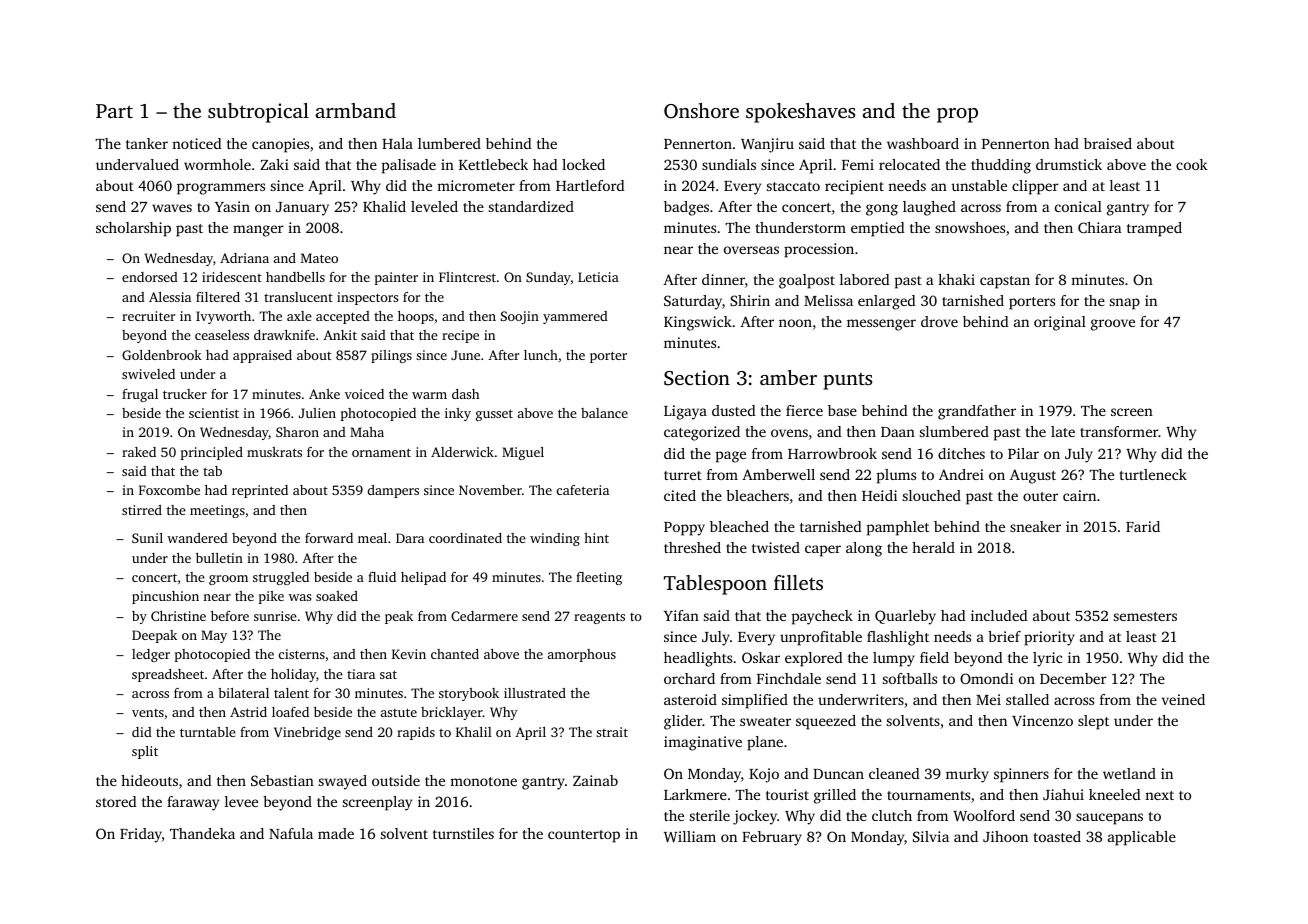 This screenshot has height=924, width=1308. Describe the element at coordinates (165, 597) in the screenshot. I see `pincushion` at that location.
